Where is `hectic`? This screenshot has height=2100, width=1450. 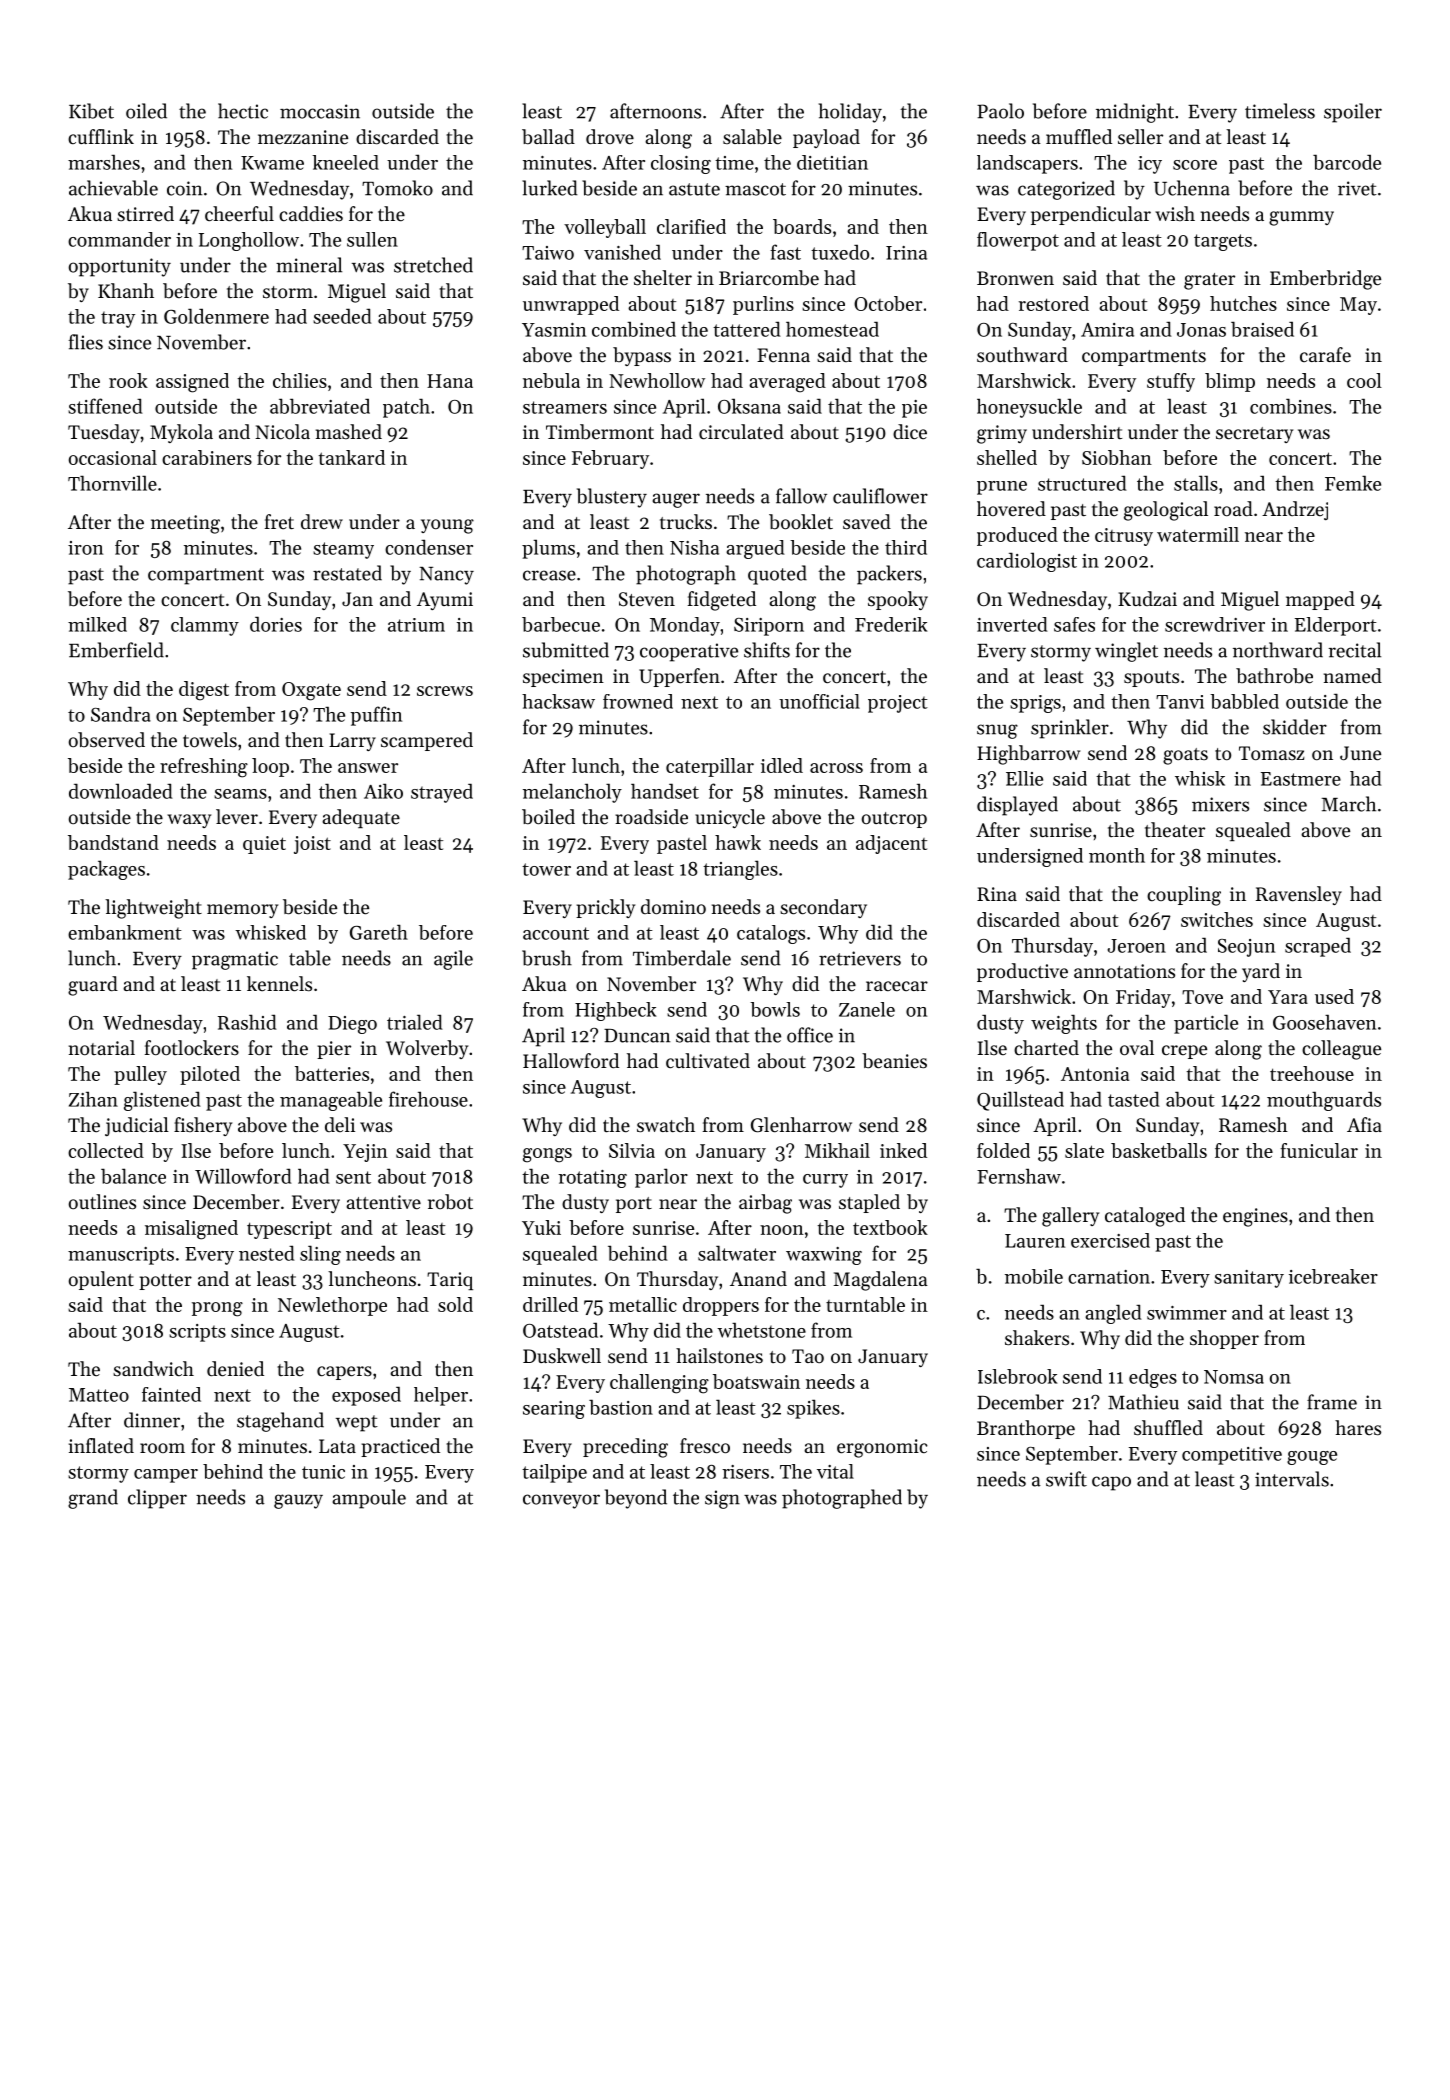 hectic is located at coordinates (243, 111).
